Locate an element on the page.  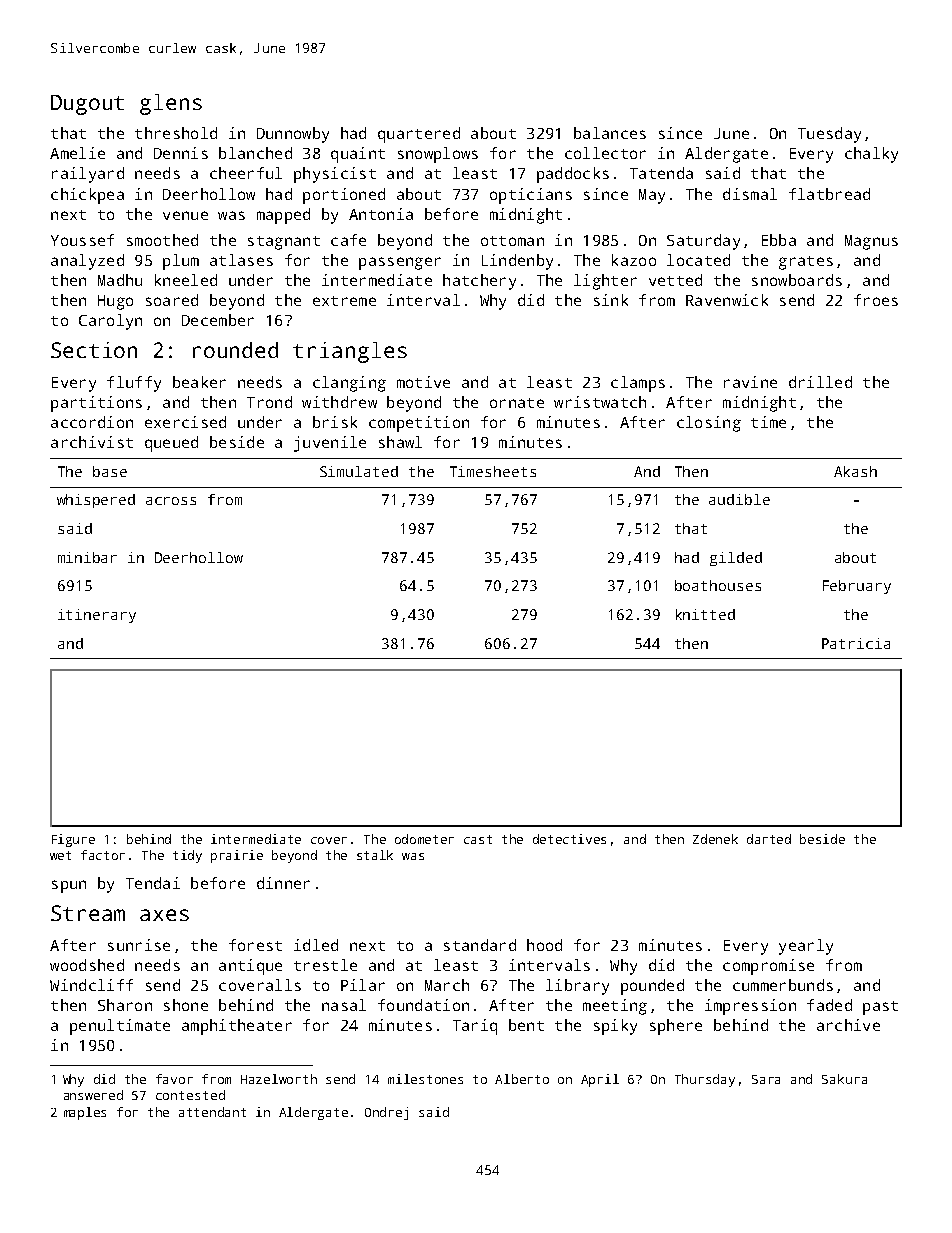
smoothed is located at coordinates (162, 240).
